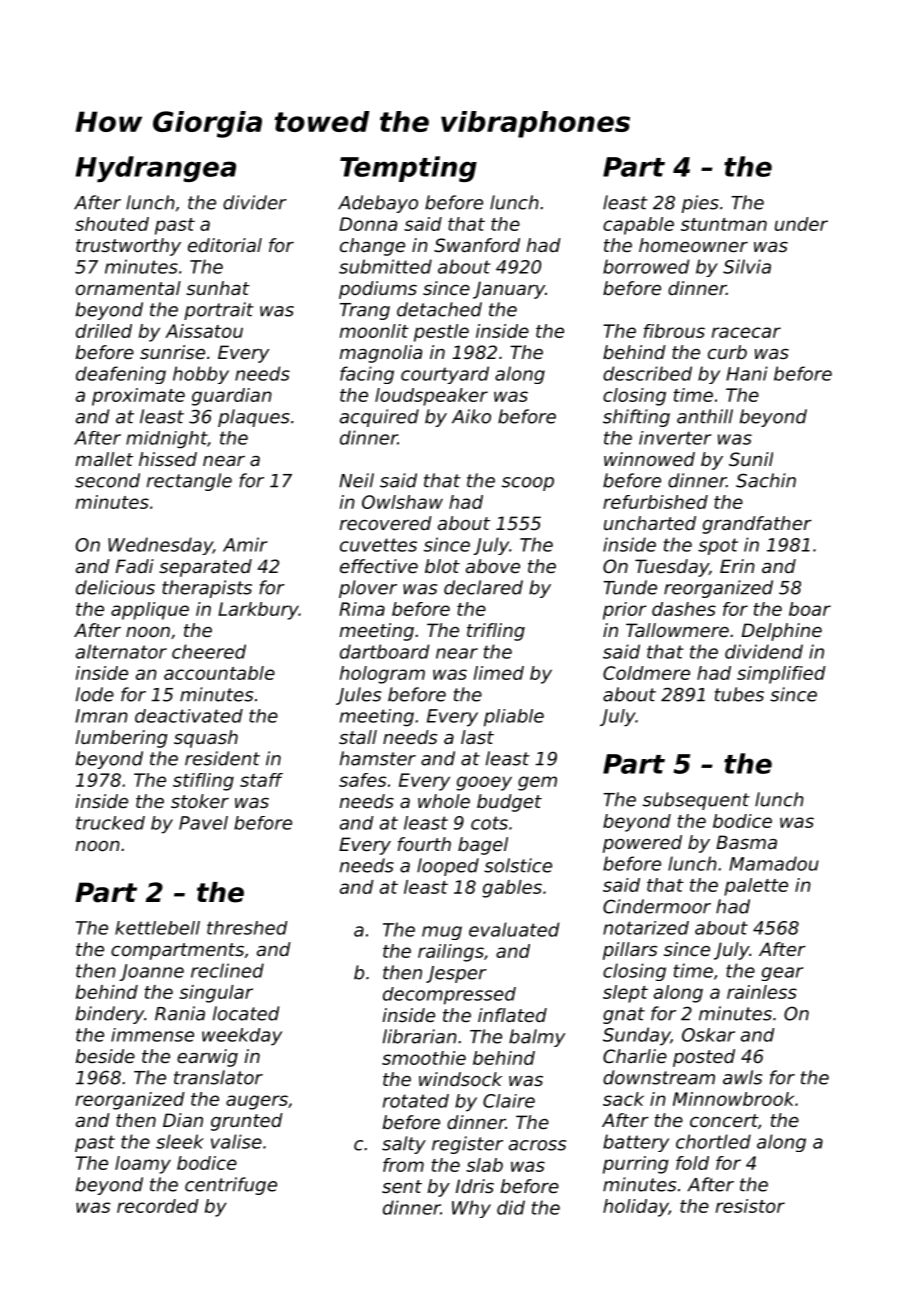 The height and width of the screenshot is (1316, 908). Describe the element at coordinates (756, 887) in the screenshot. I see `palette` at that location.
